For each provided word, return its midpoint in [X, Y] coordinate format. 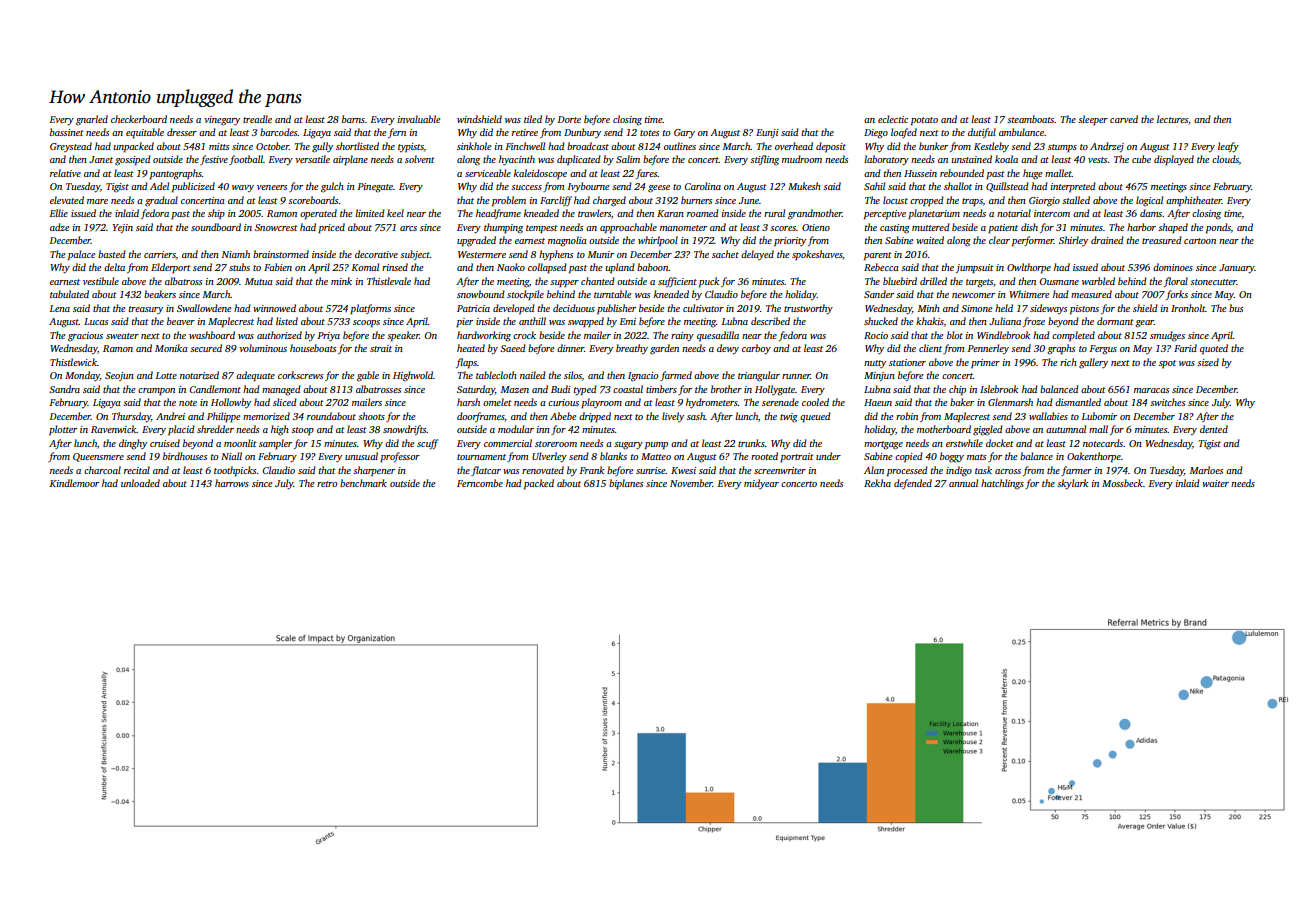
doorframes [481, 417]
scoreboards [313, 200]
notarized [199, 375]
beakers [160, 294]
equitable [145, 133]
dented [1214, 429]
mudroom [802, 159]
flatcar [486, 471]
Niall [231, 456]
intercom [1052, 213]
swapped [586, 322]
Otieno [816, 227]
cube [1141, 159]
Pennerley [988, 349]
